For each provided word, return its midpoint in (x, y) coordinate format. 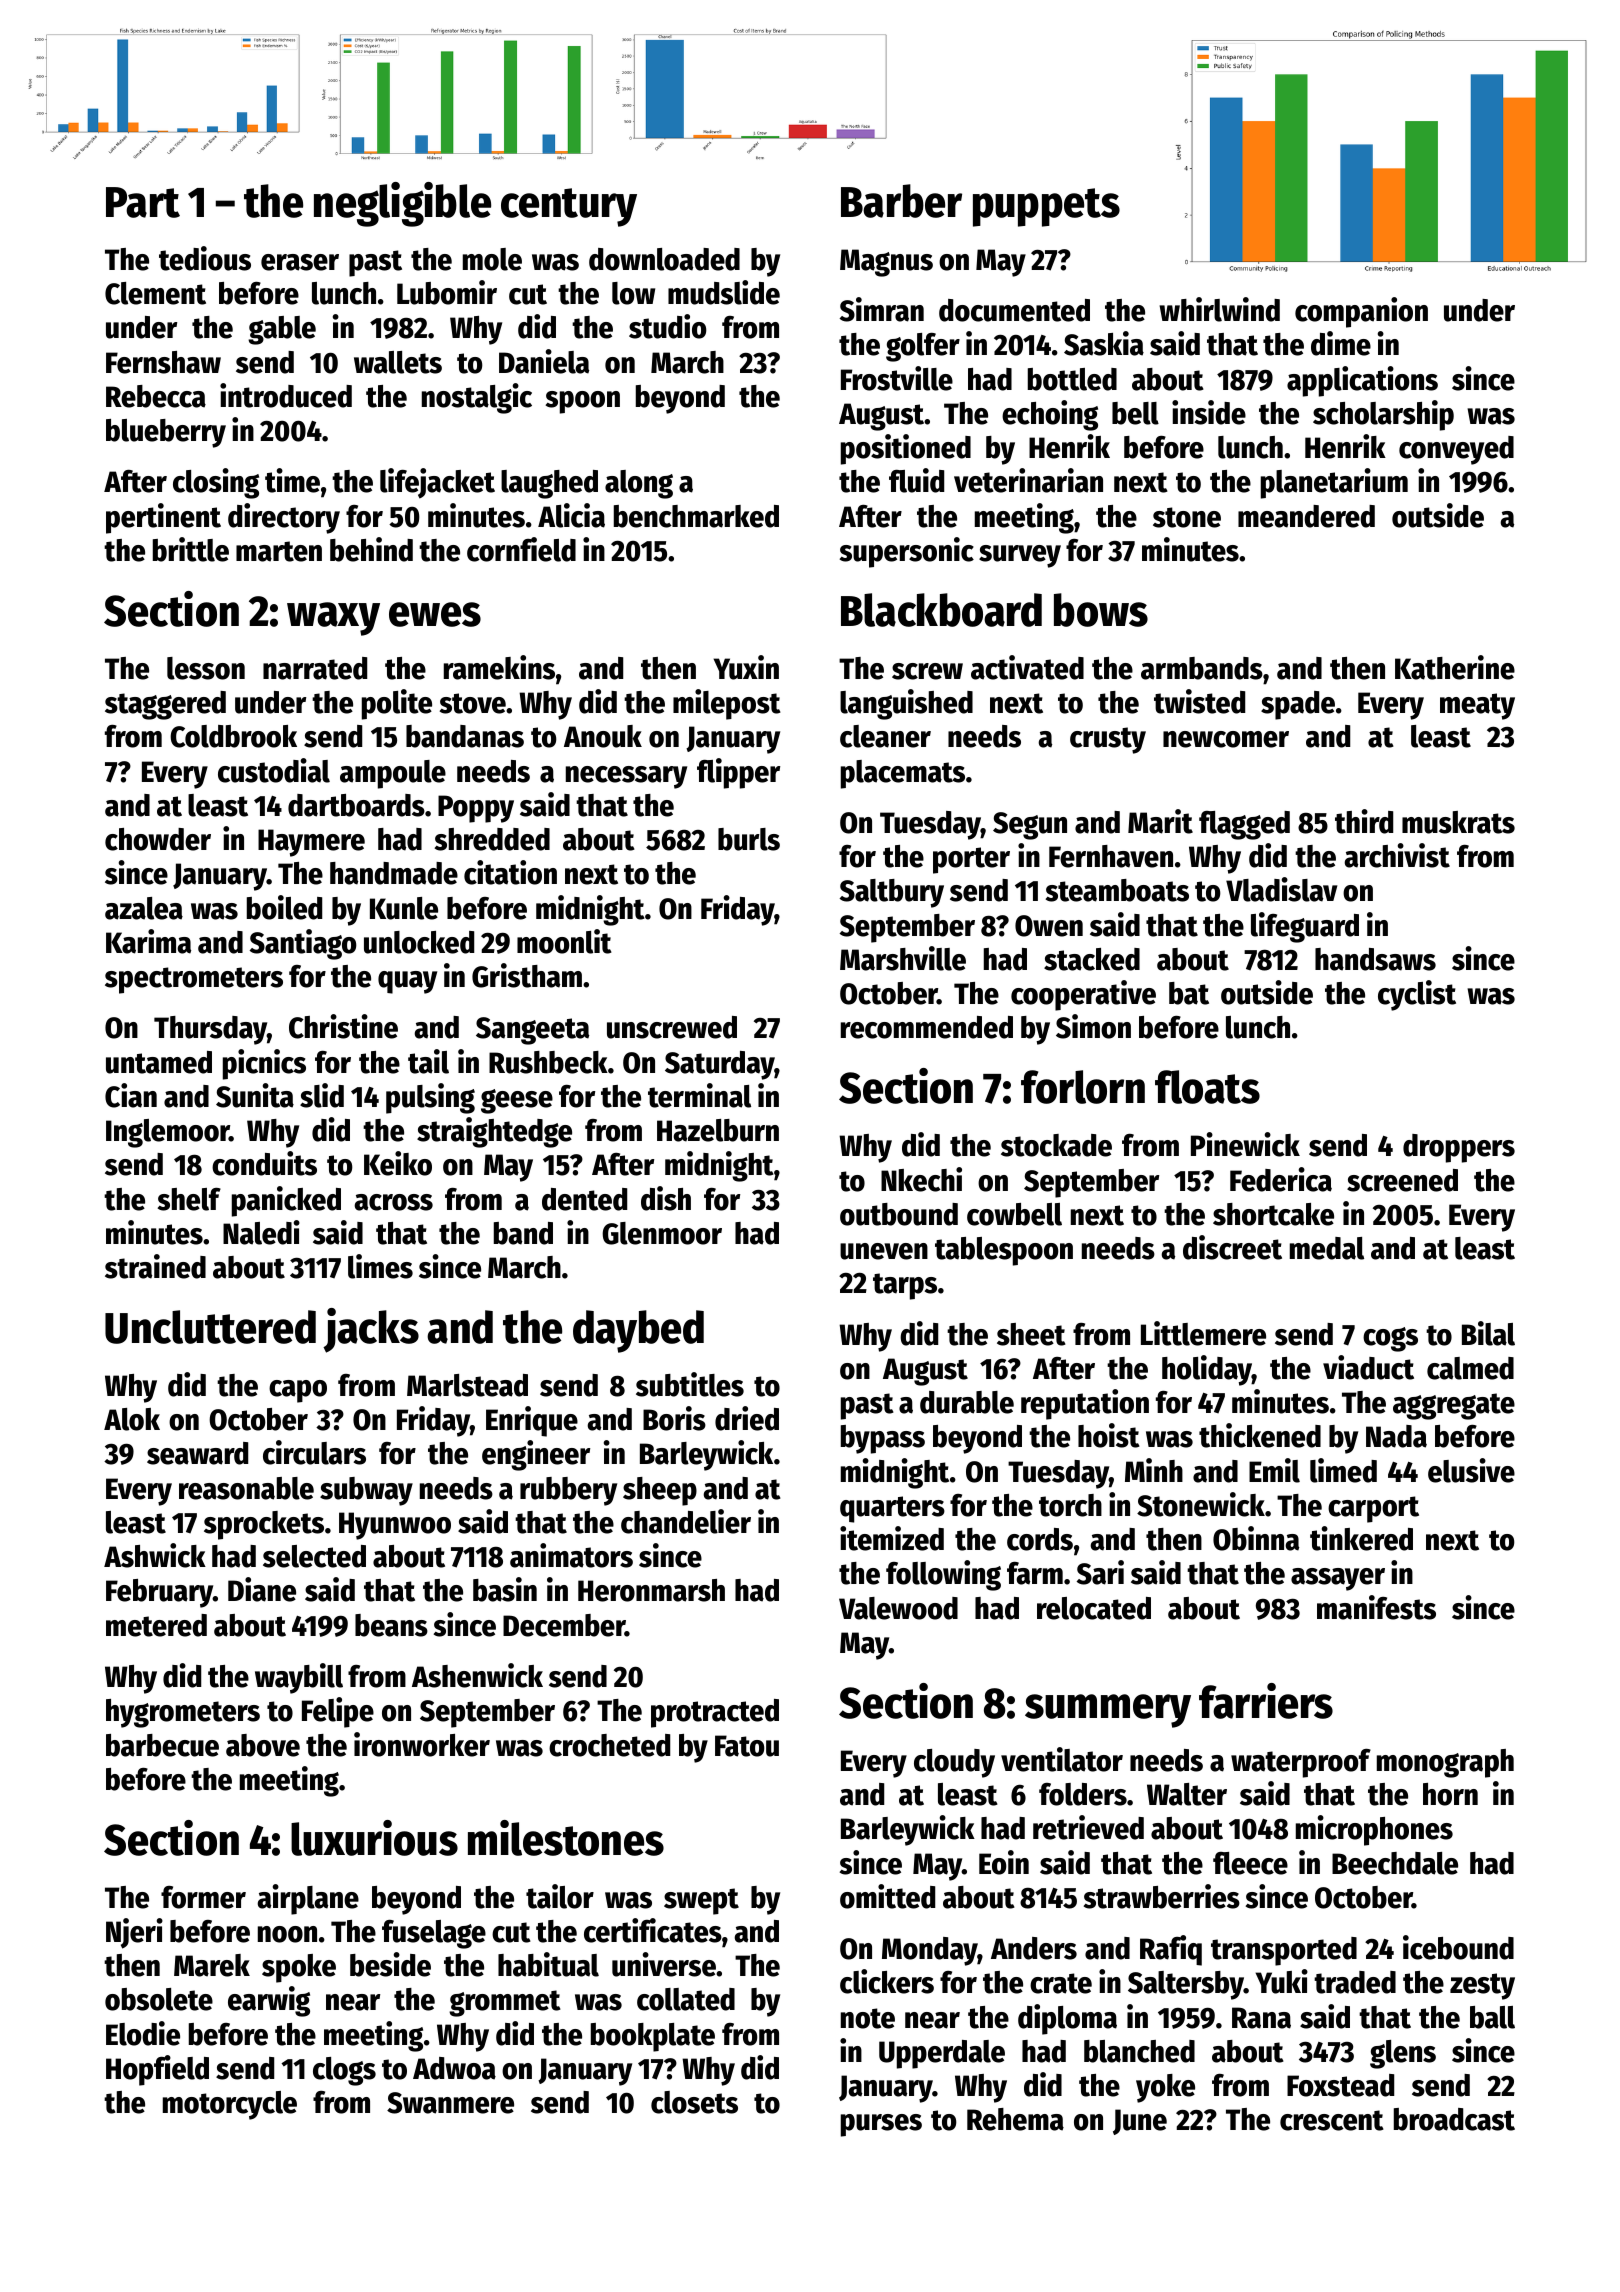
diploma (1067, 2019)
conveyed (1456, 450)
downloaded (664, 259)
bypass (883, 1439)
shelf (189, 1199)
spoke (299, 1968)
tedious (205, 258)
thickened (1260, 1435)
